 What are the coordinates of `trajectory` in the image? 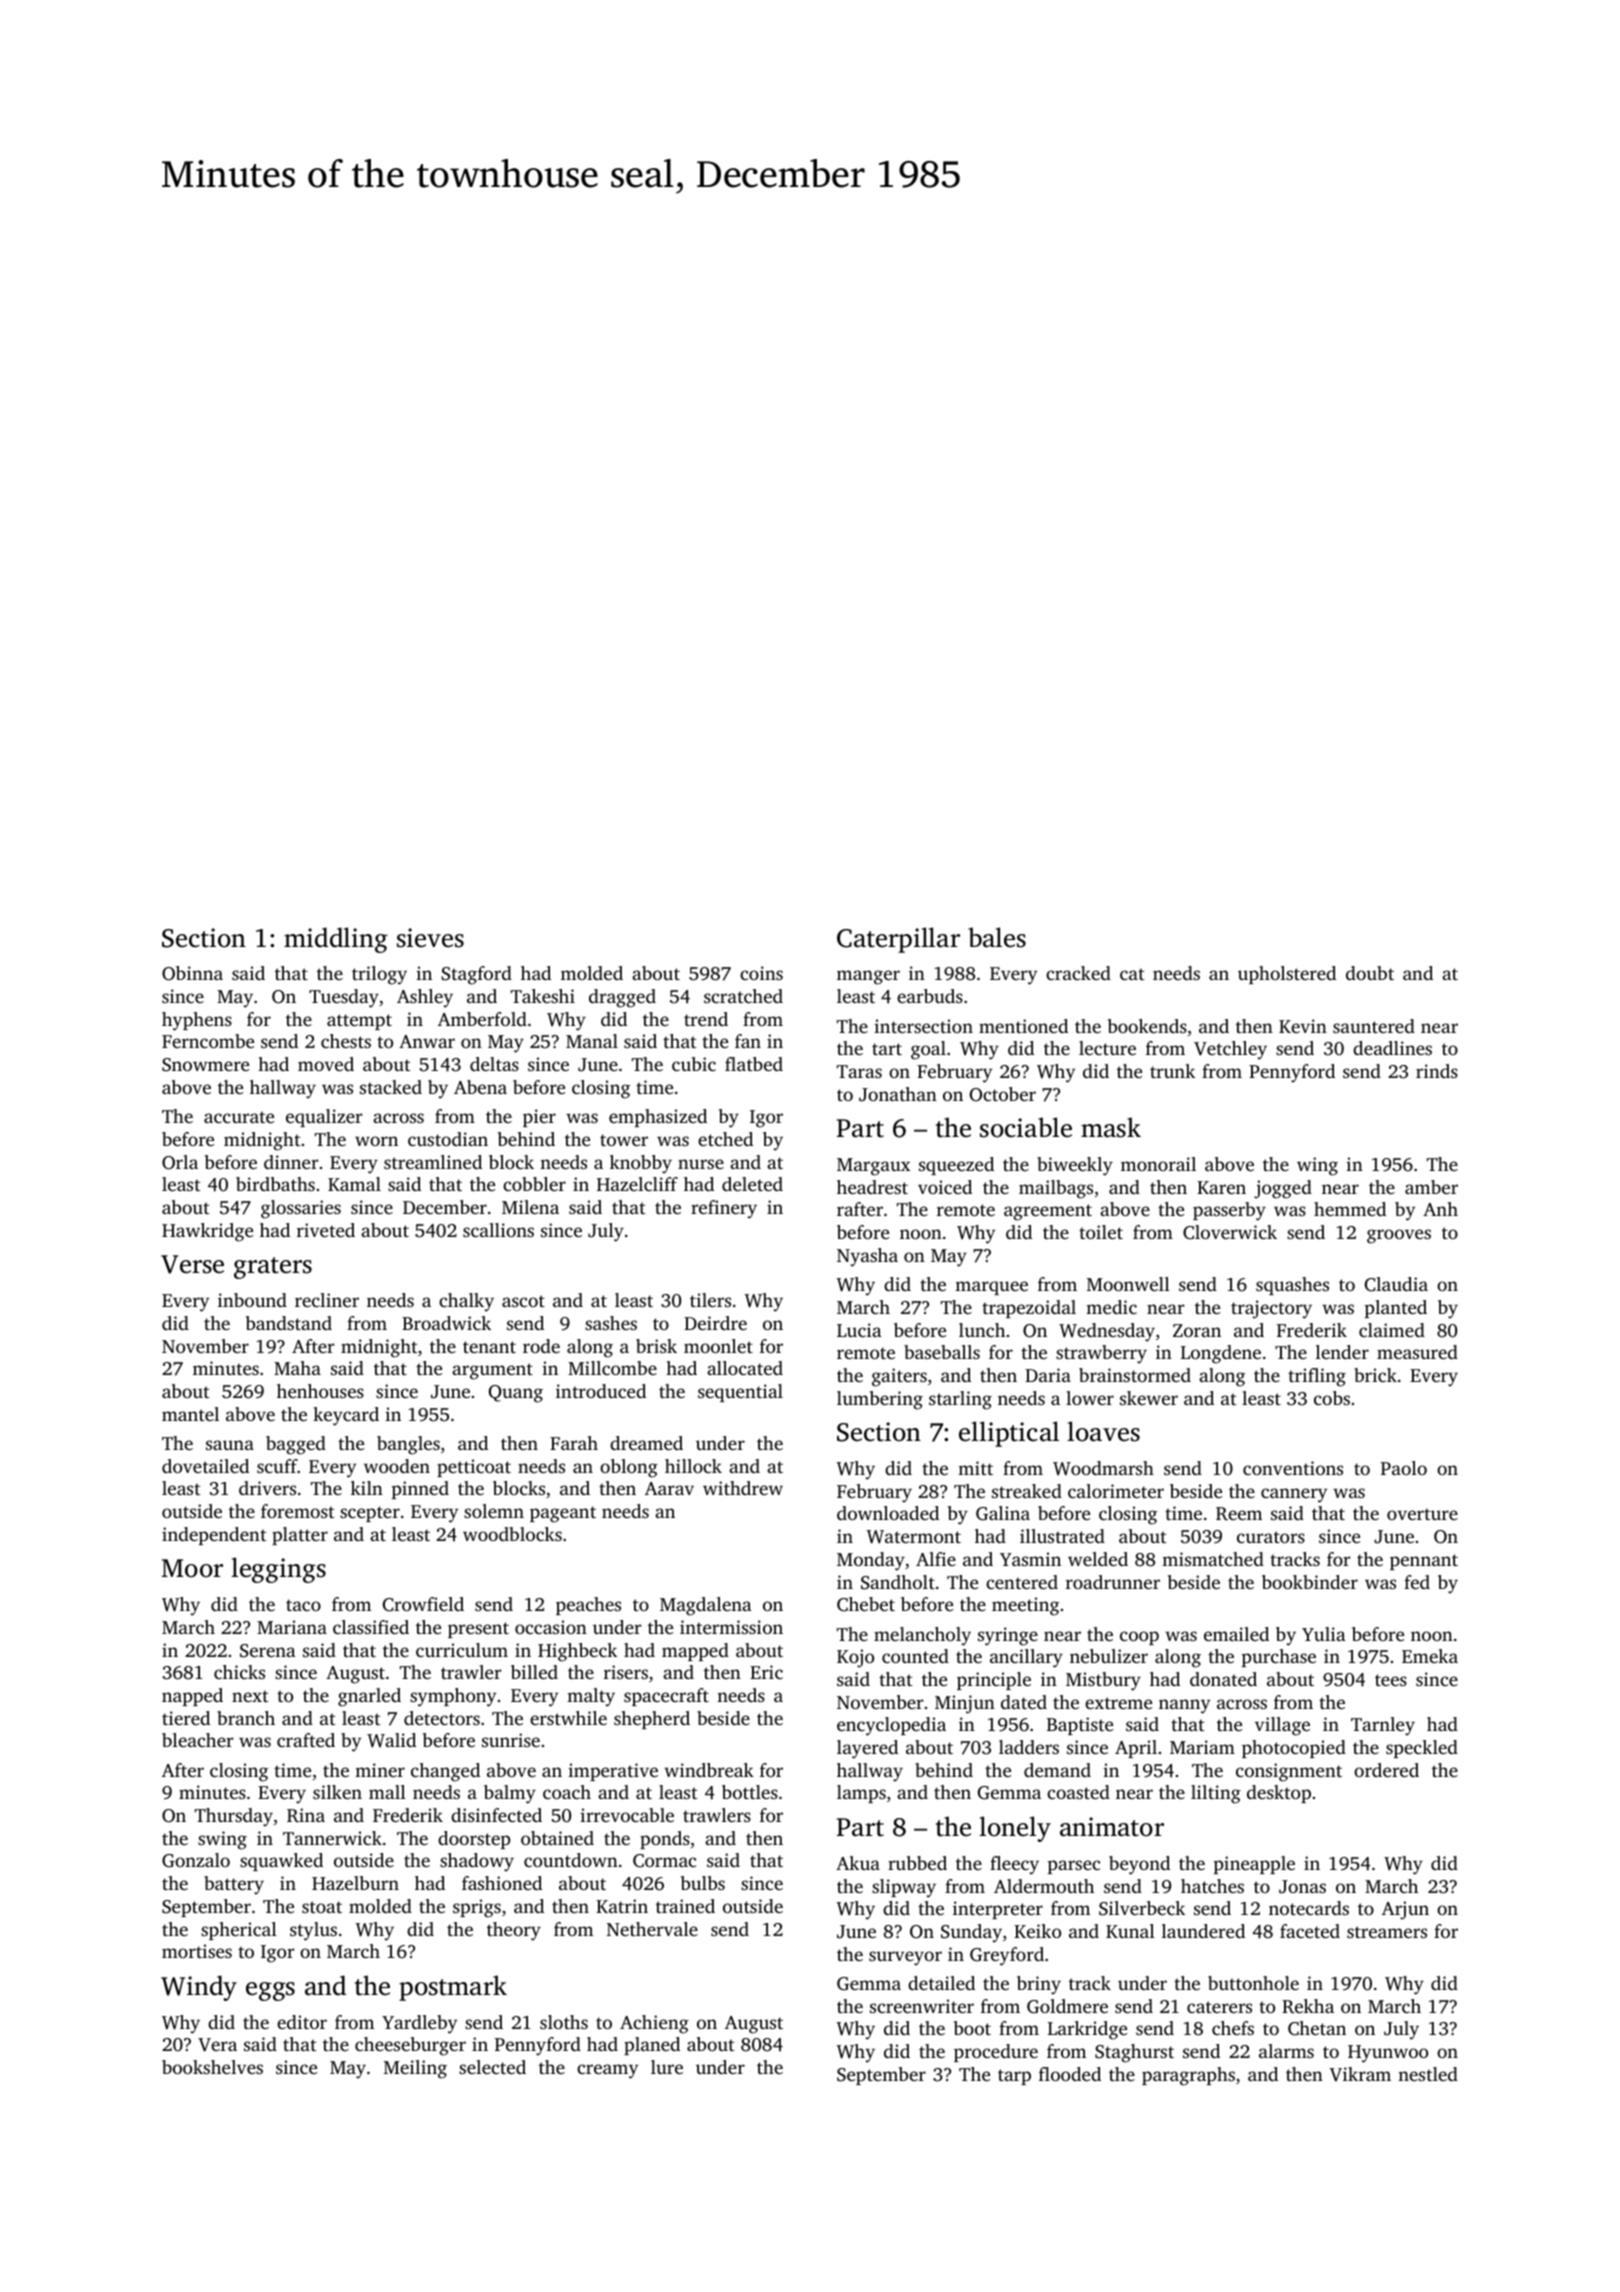 It's located at (1271, 1309).
